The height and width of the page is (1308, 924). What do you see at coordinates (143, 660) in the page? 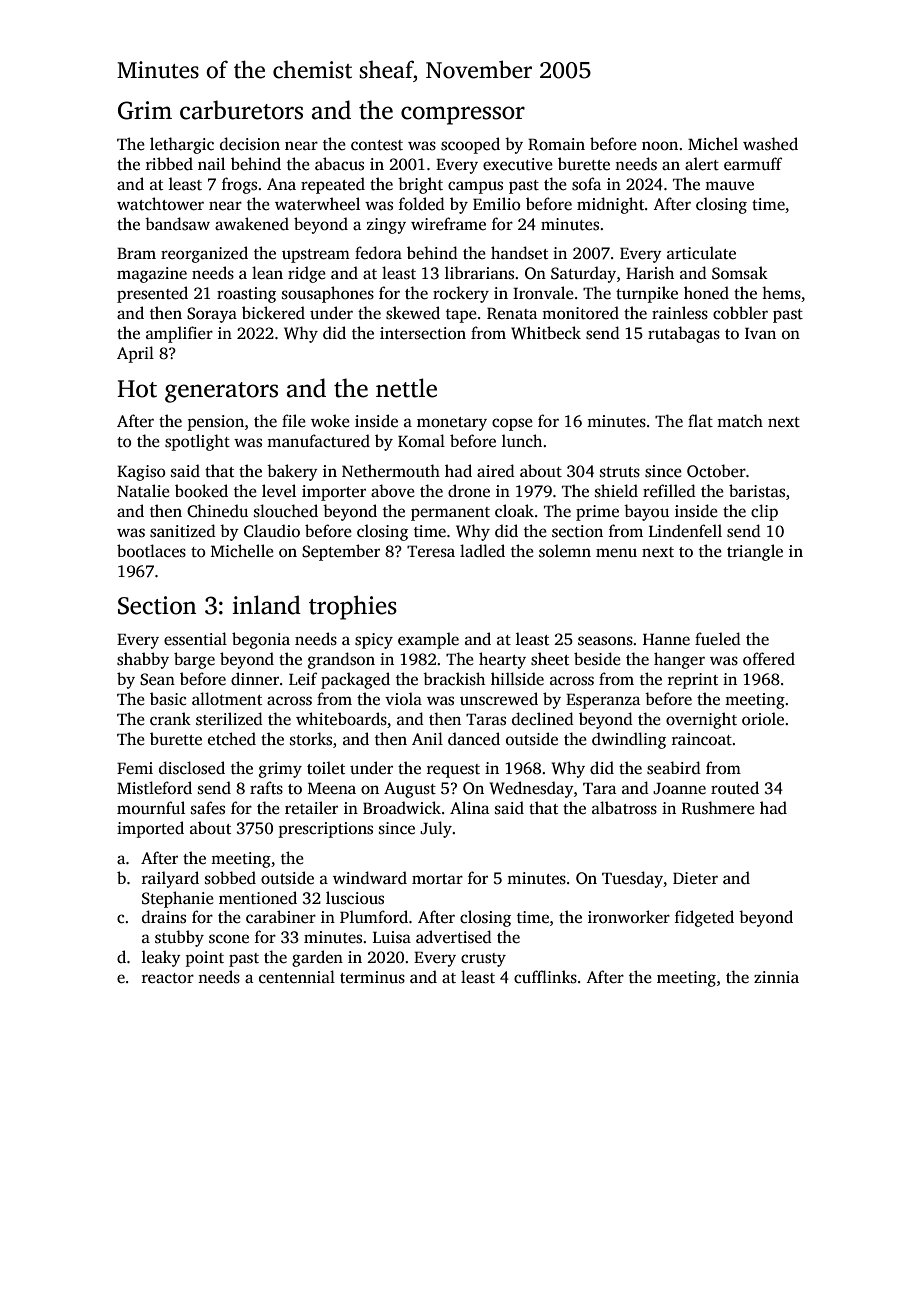
I see `shabby` at bounding box center [143, 660].
